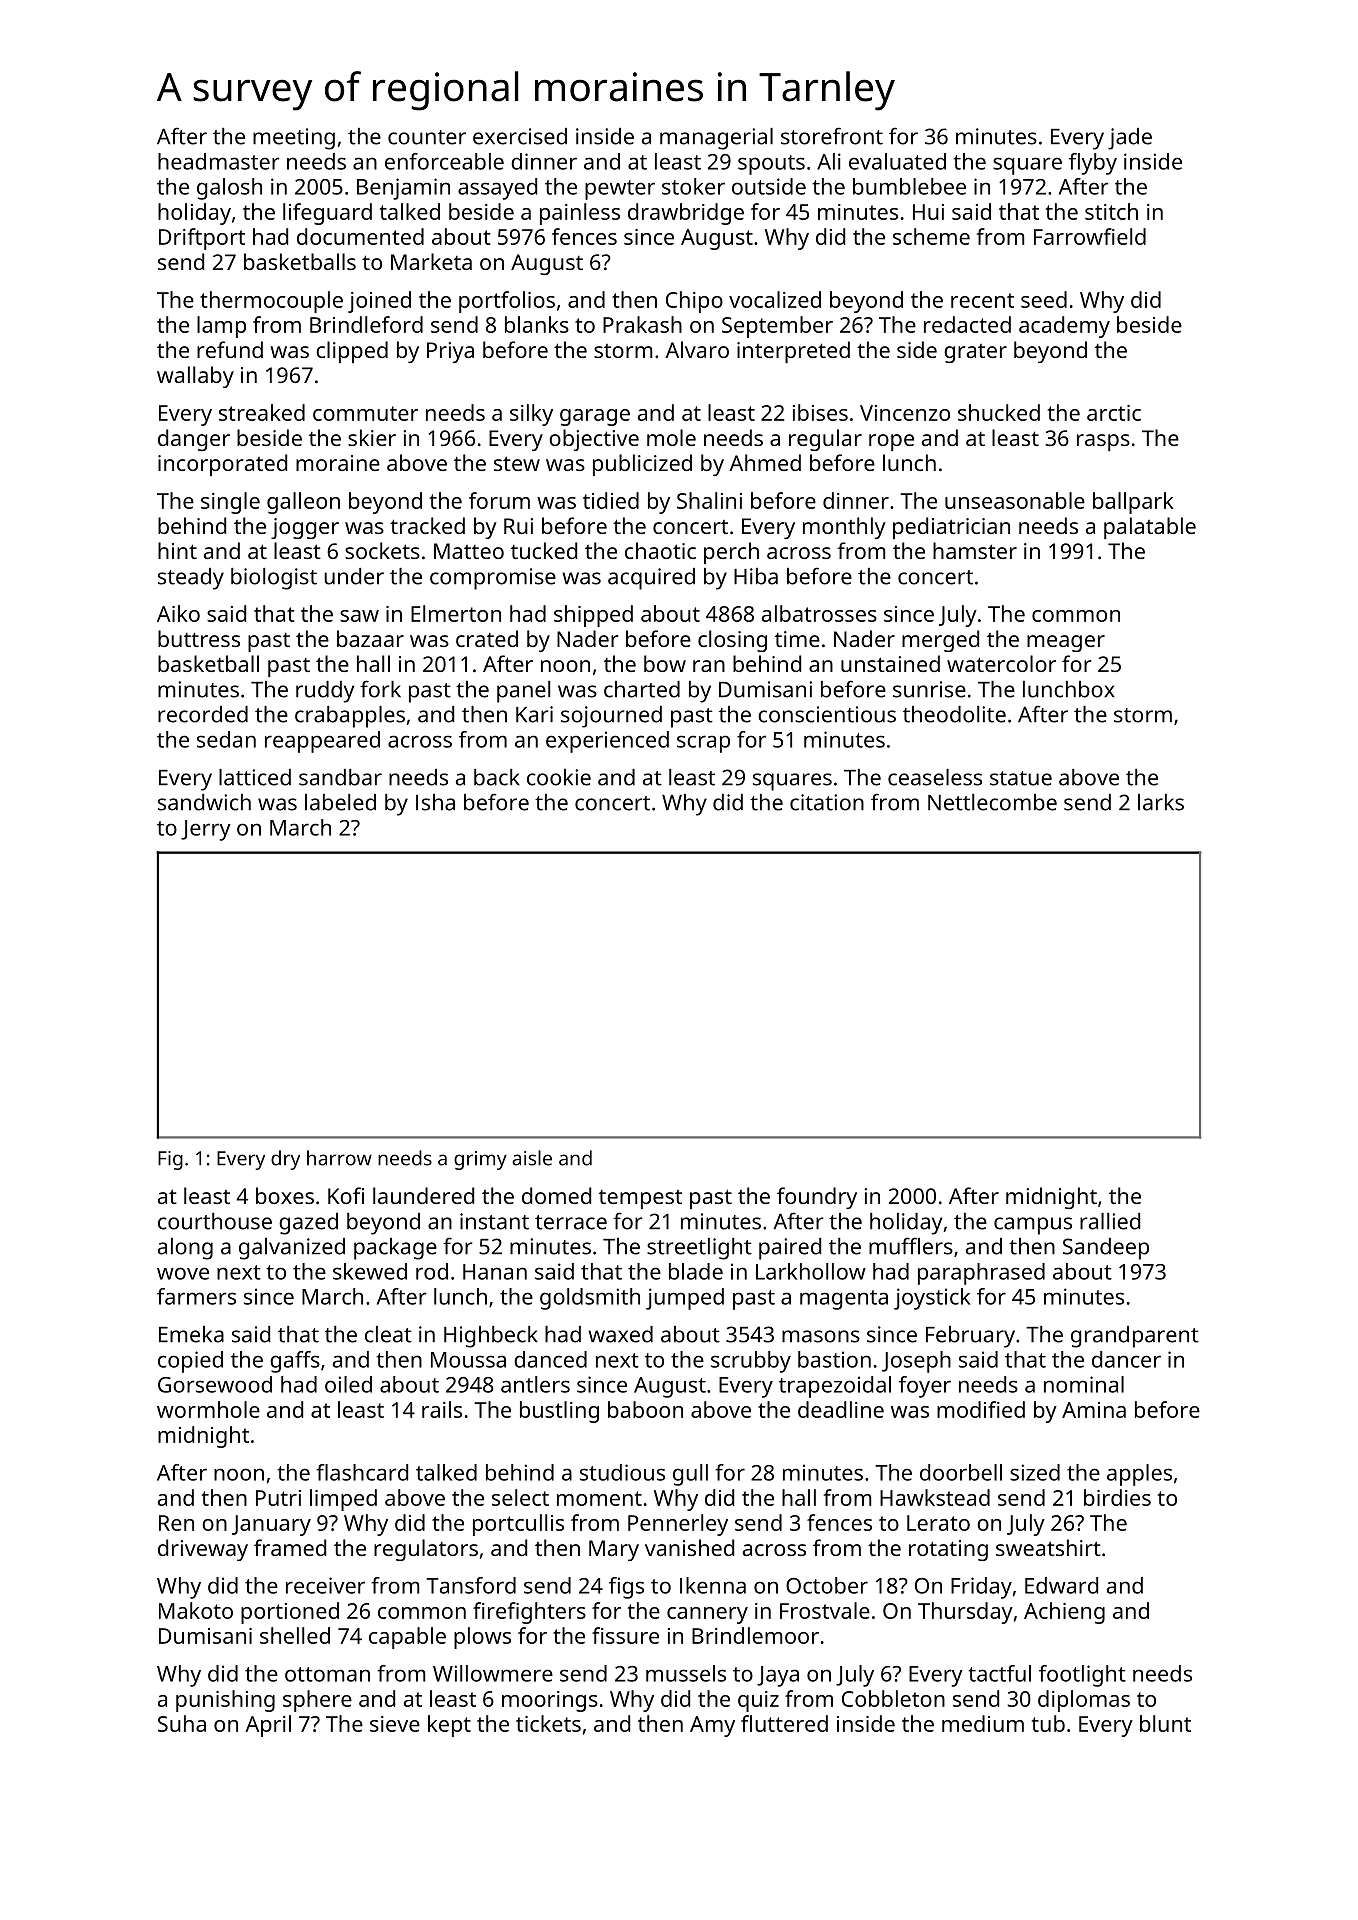 The image size is (1358, 1920). I want to click on stitch, so click(1111, 211).
